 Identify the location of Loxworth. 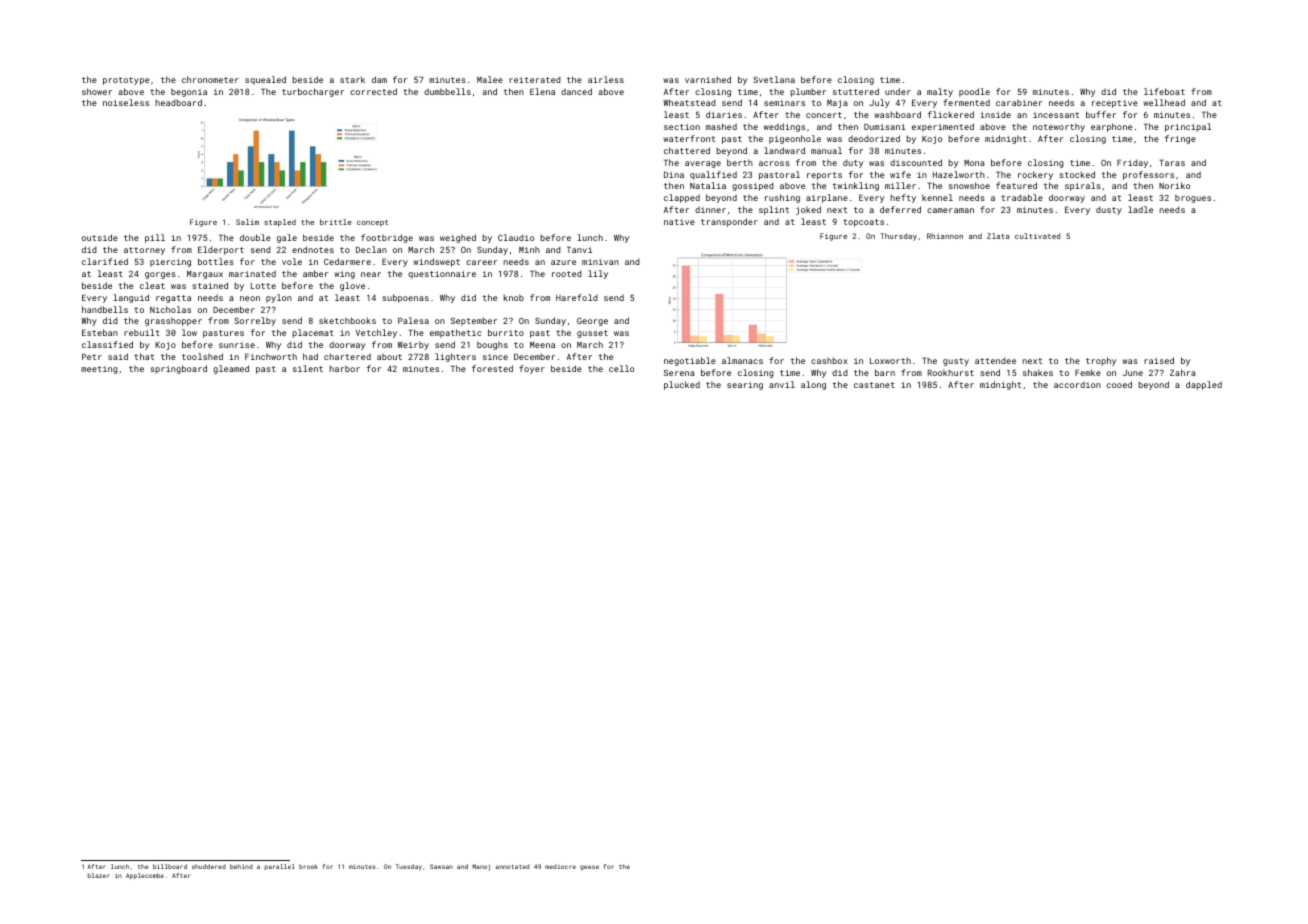
(890, 360).
